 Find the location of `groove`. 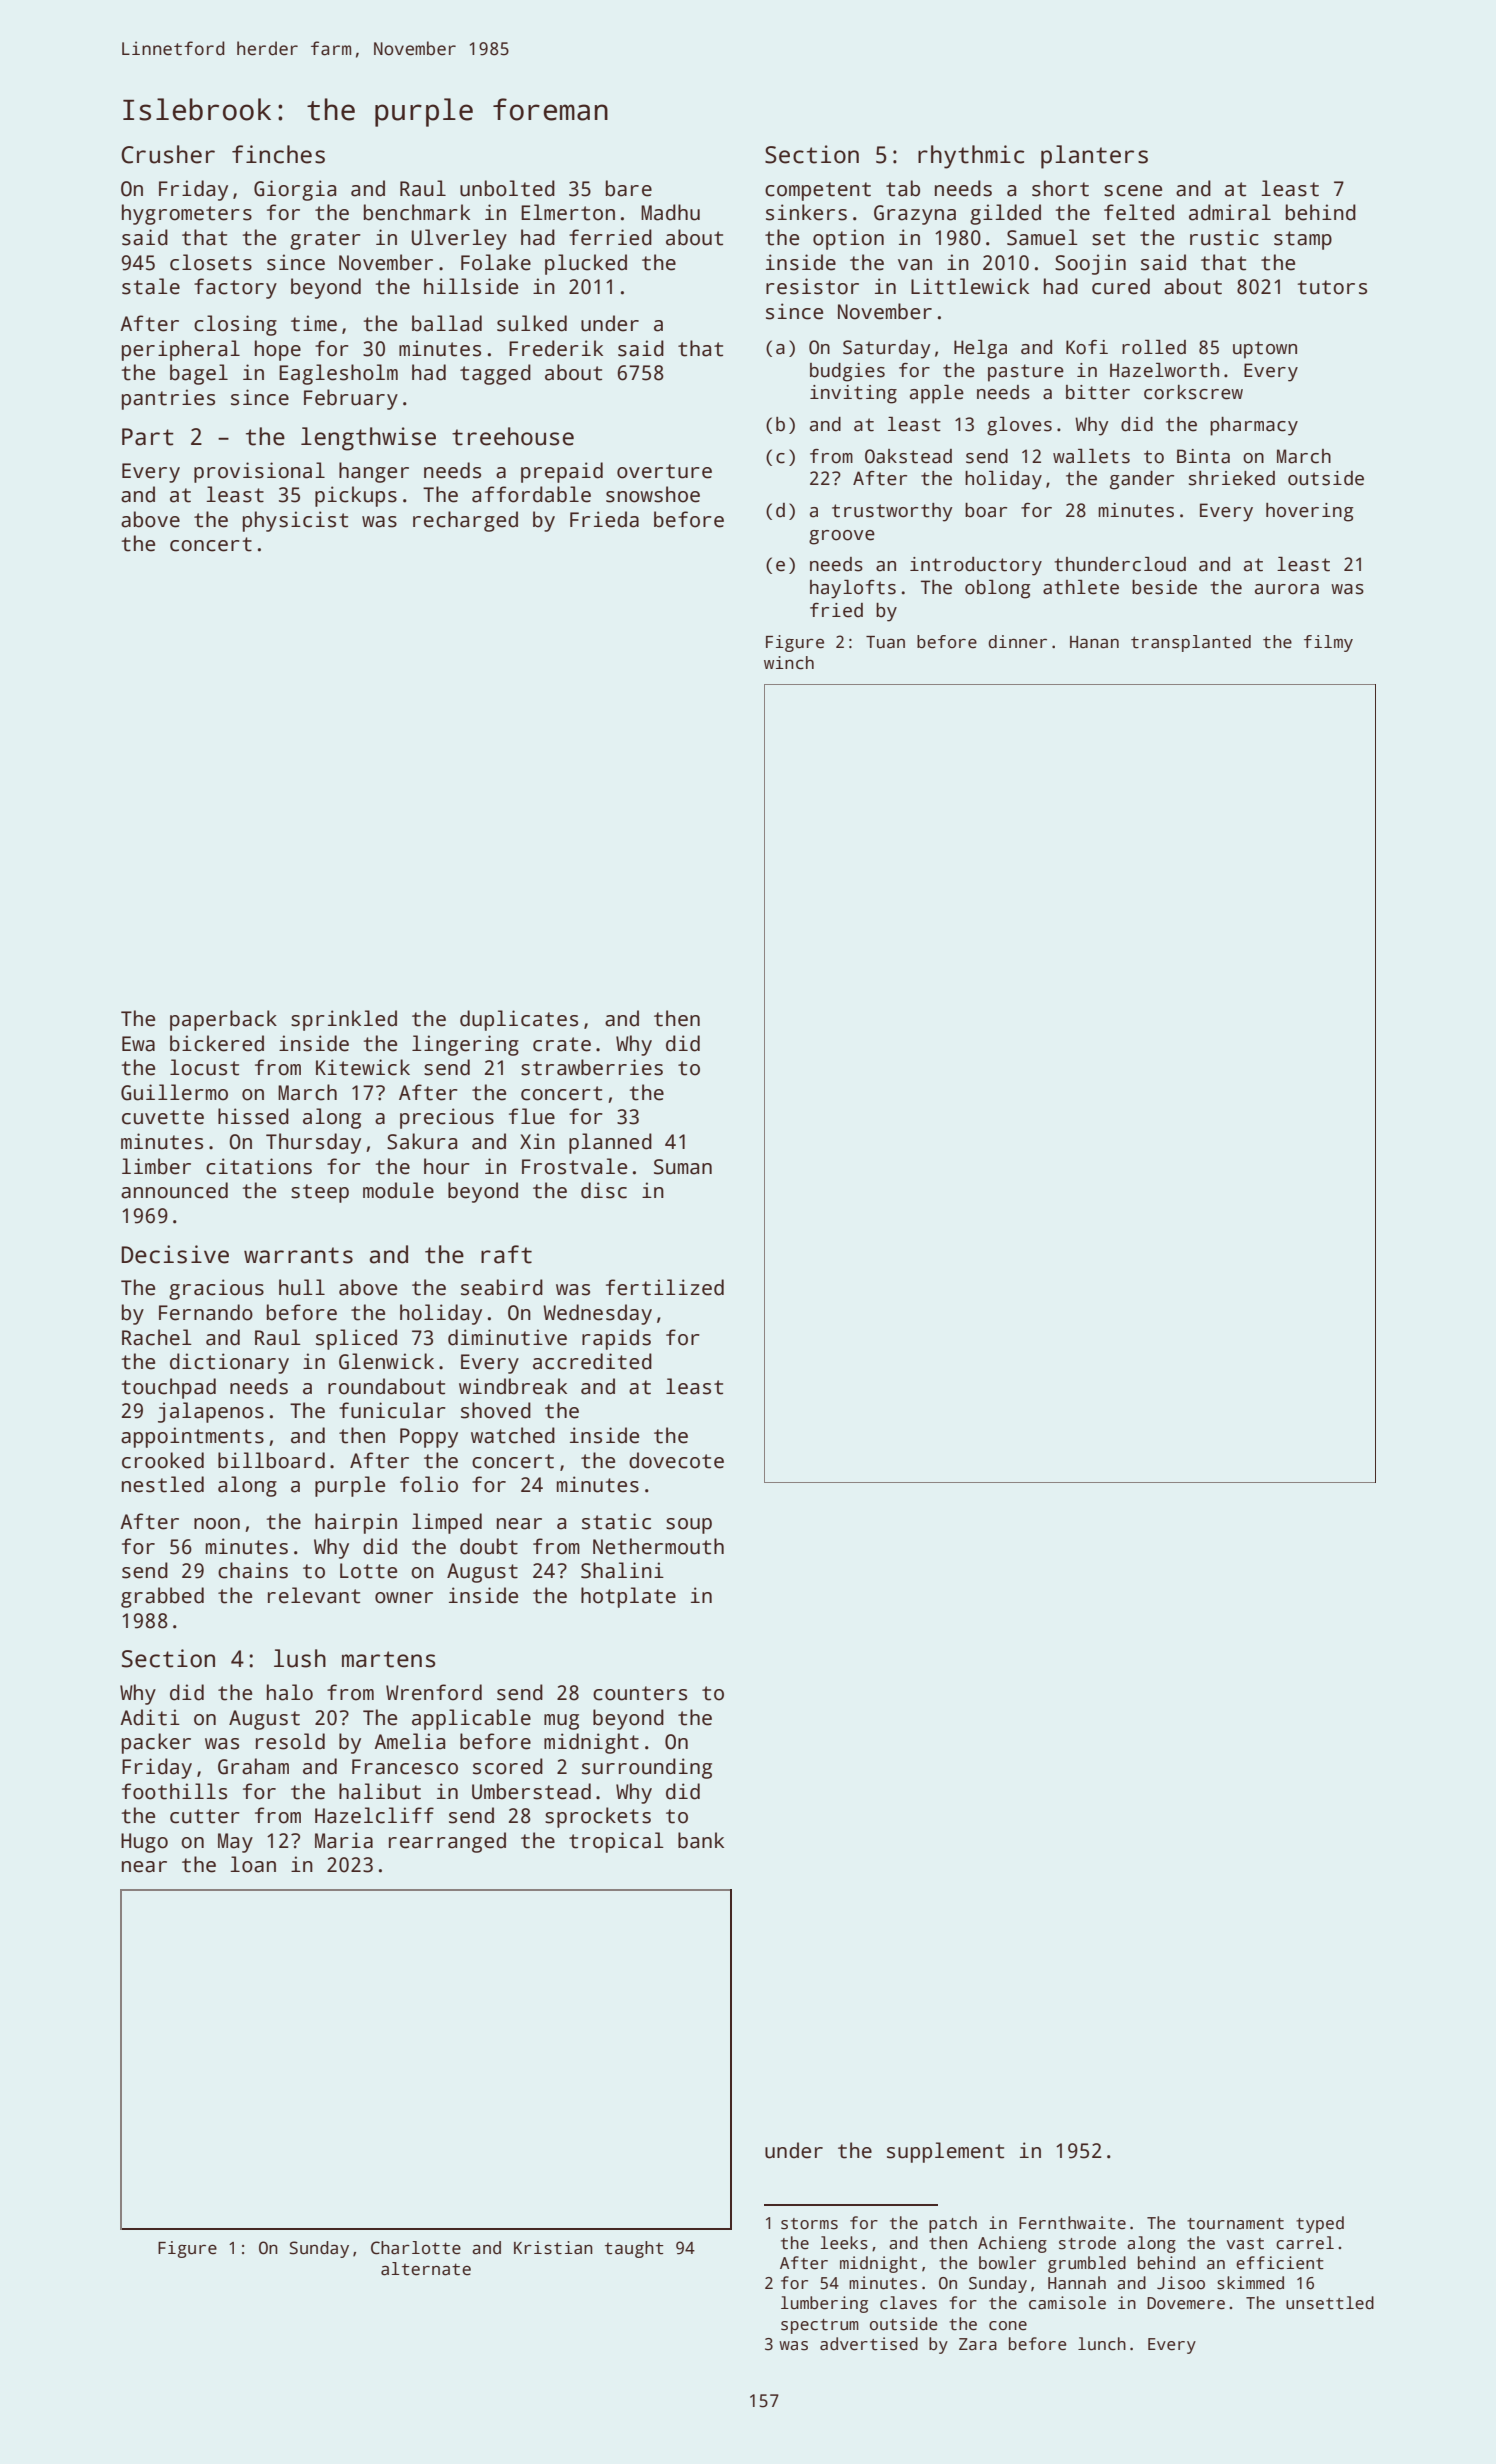

groove is located at coordinates (842, 537).
